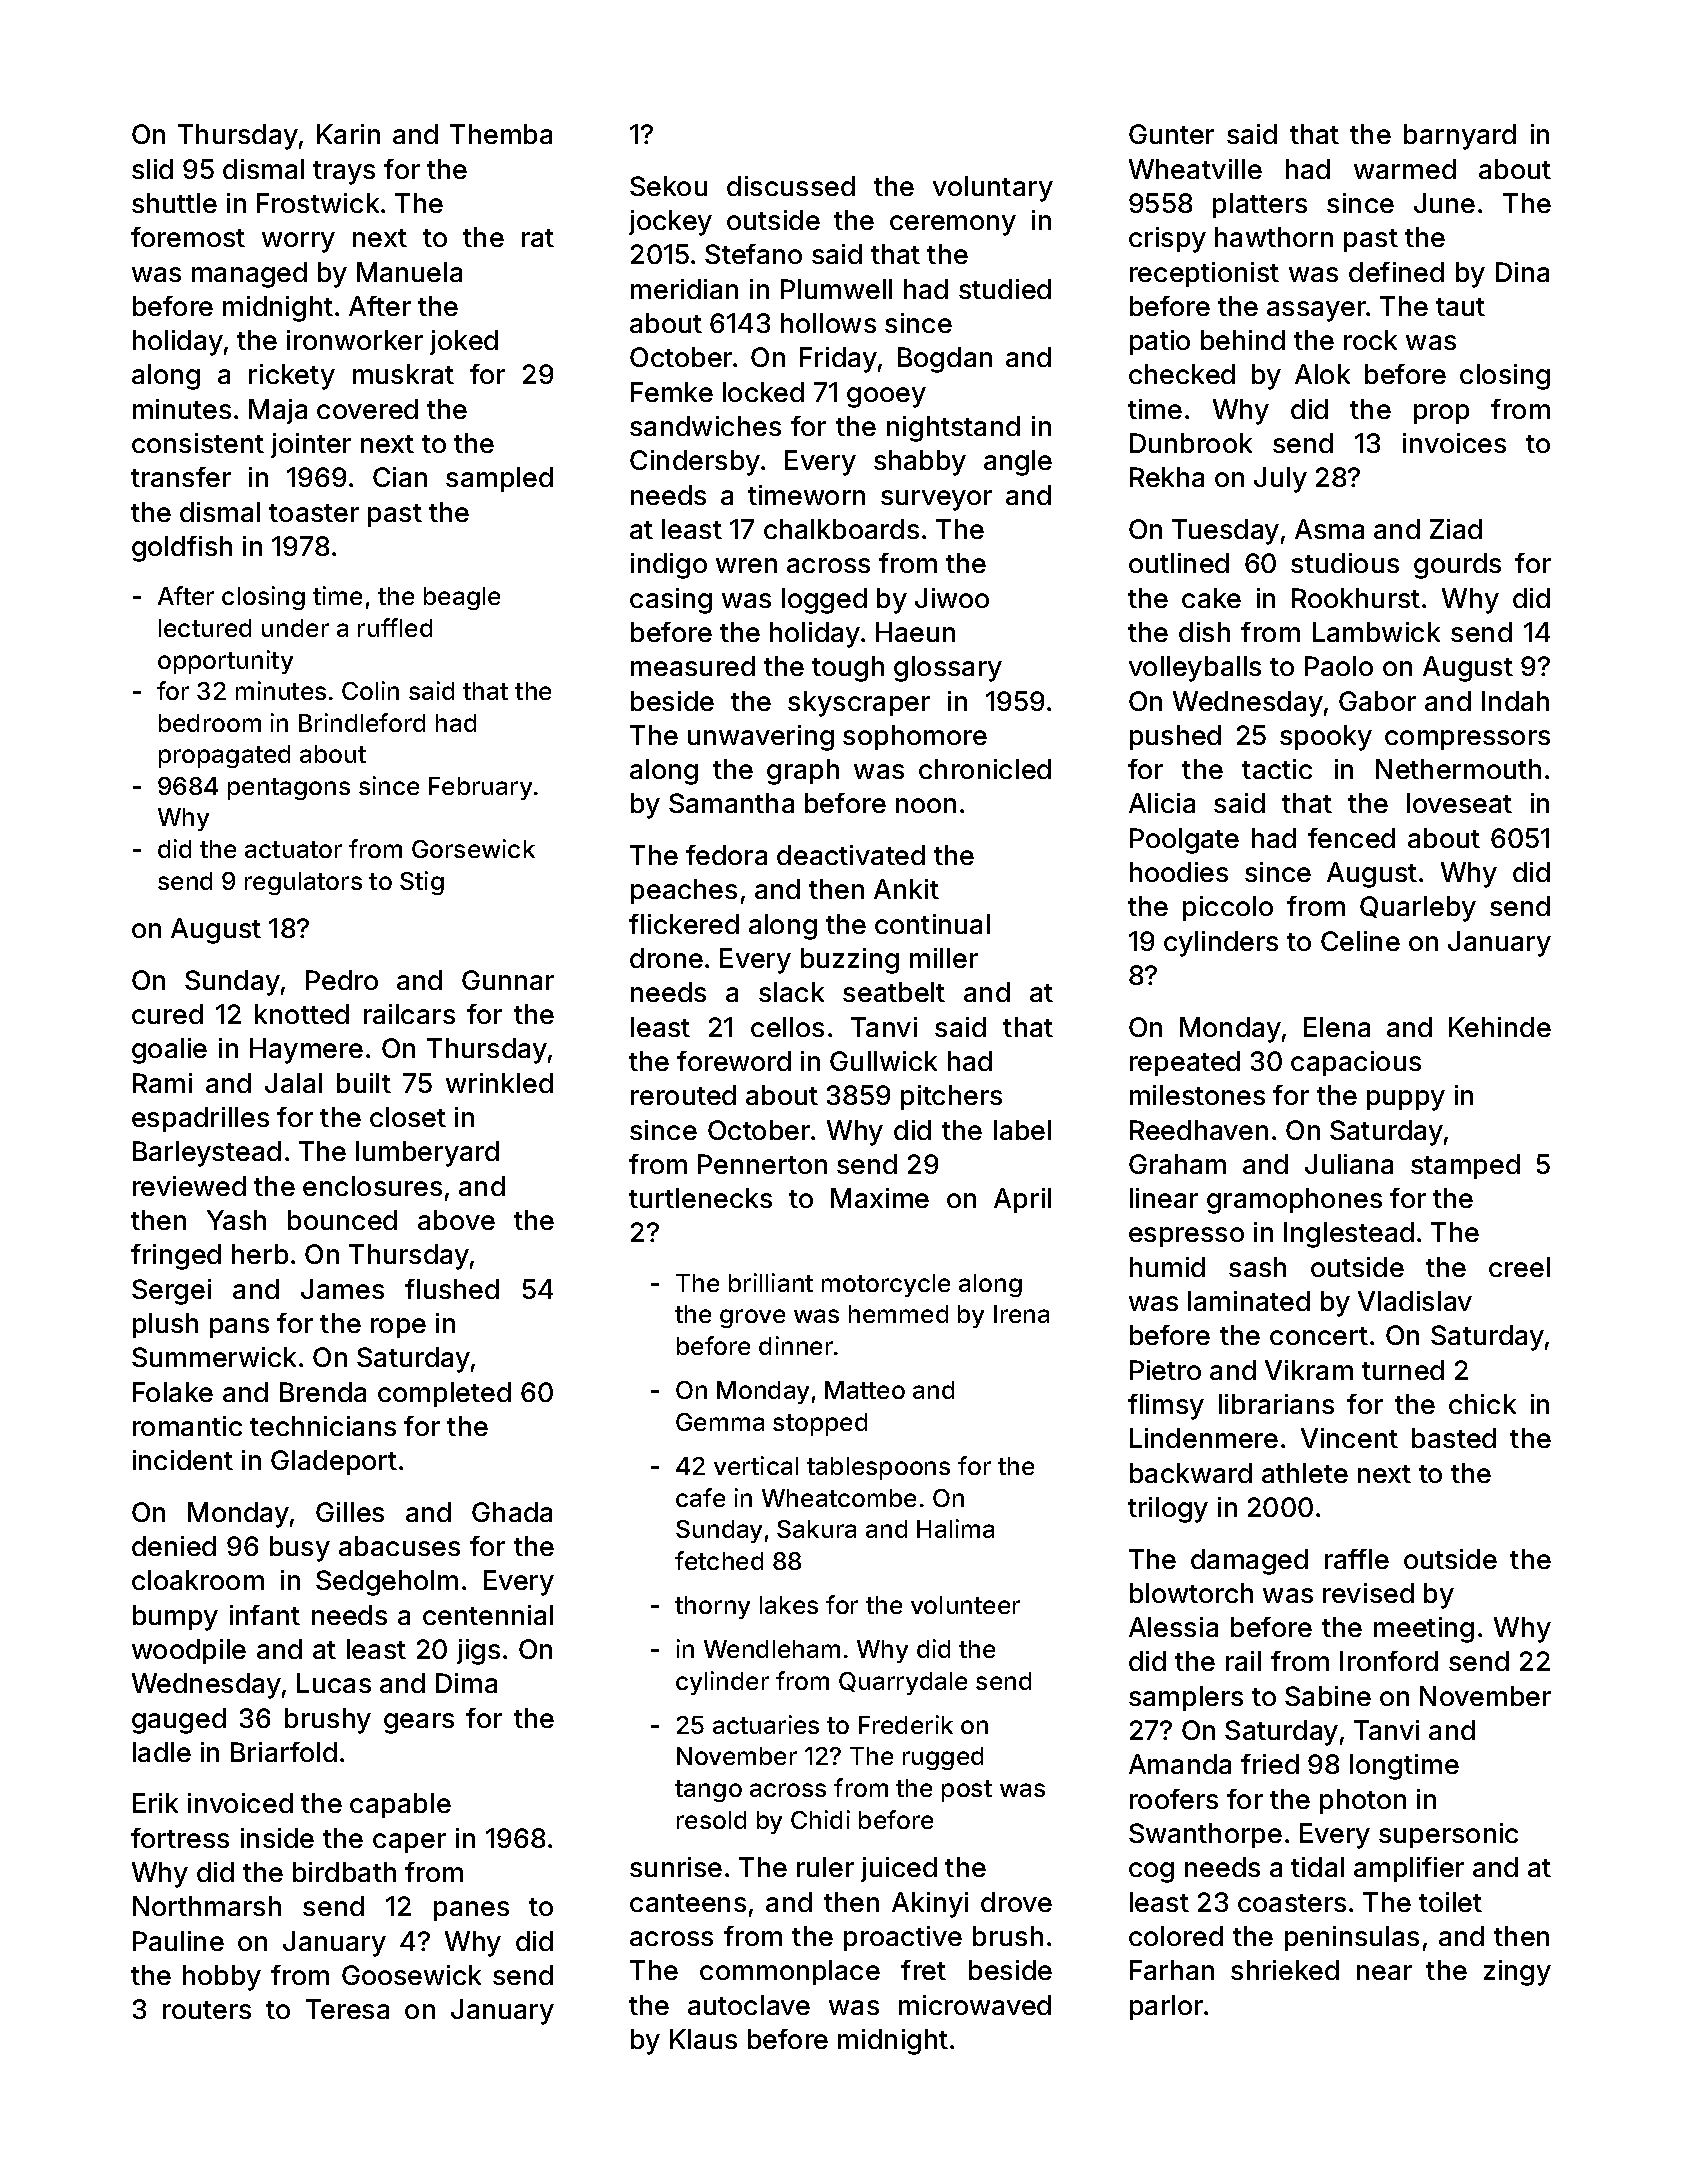 The image size is (1683, 2178). What do you see at coordinates (347, 2009) in the screenshot?
I see `Teresa` at bounding box center [347, 2009].
